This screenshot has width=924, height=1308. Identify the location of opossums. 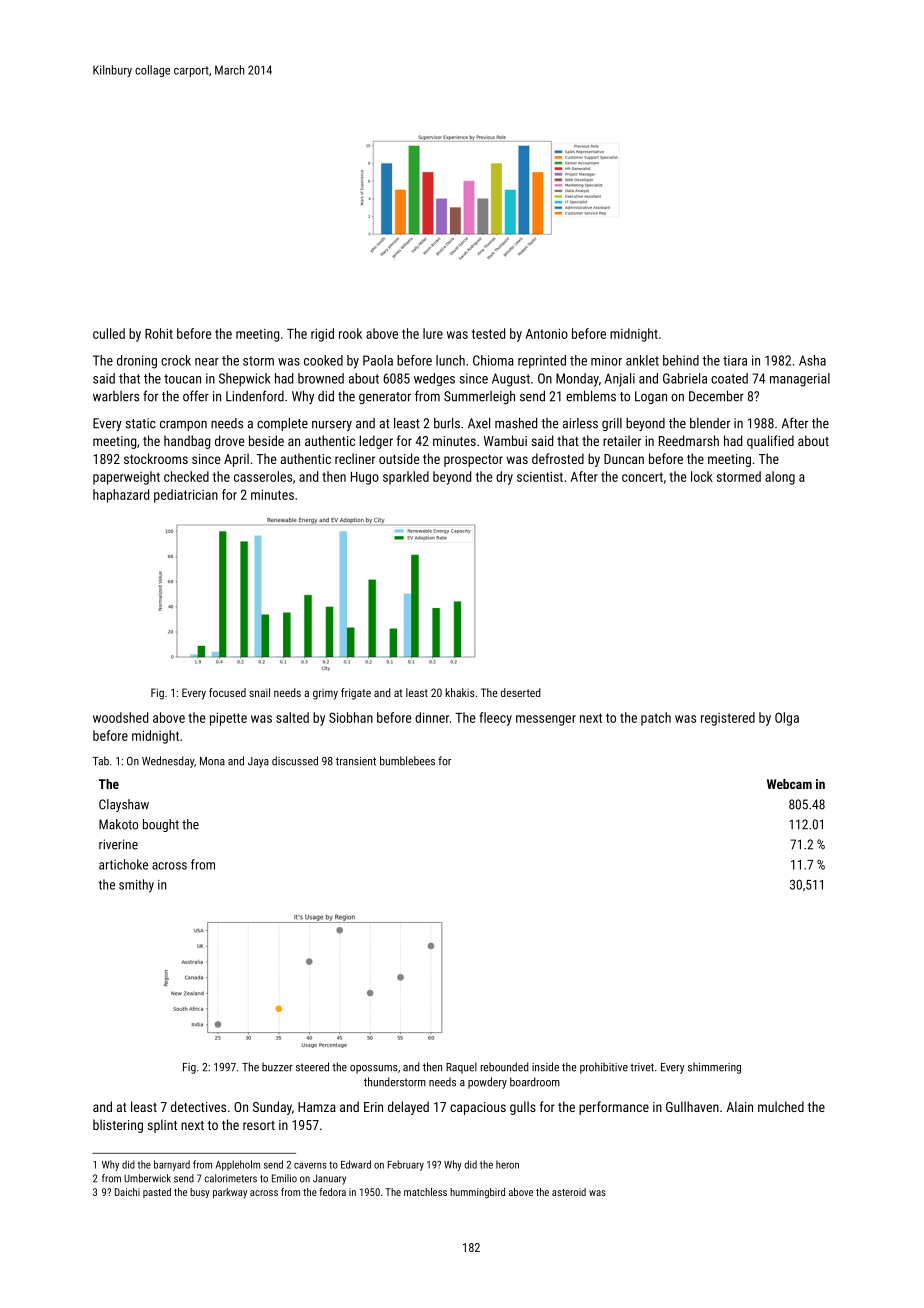
(374, 1069).
